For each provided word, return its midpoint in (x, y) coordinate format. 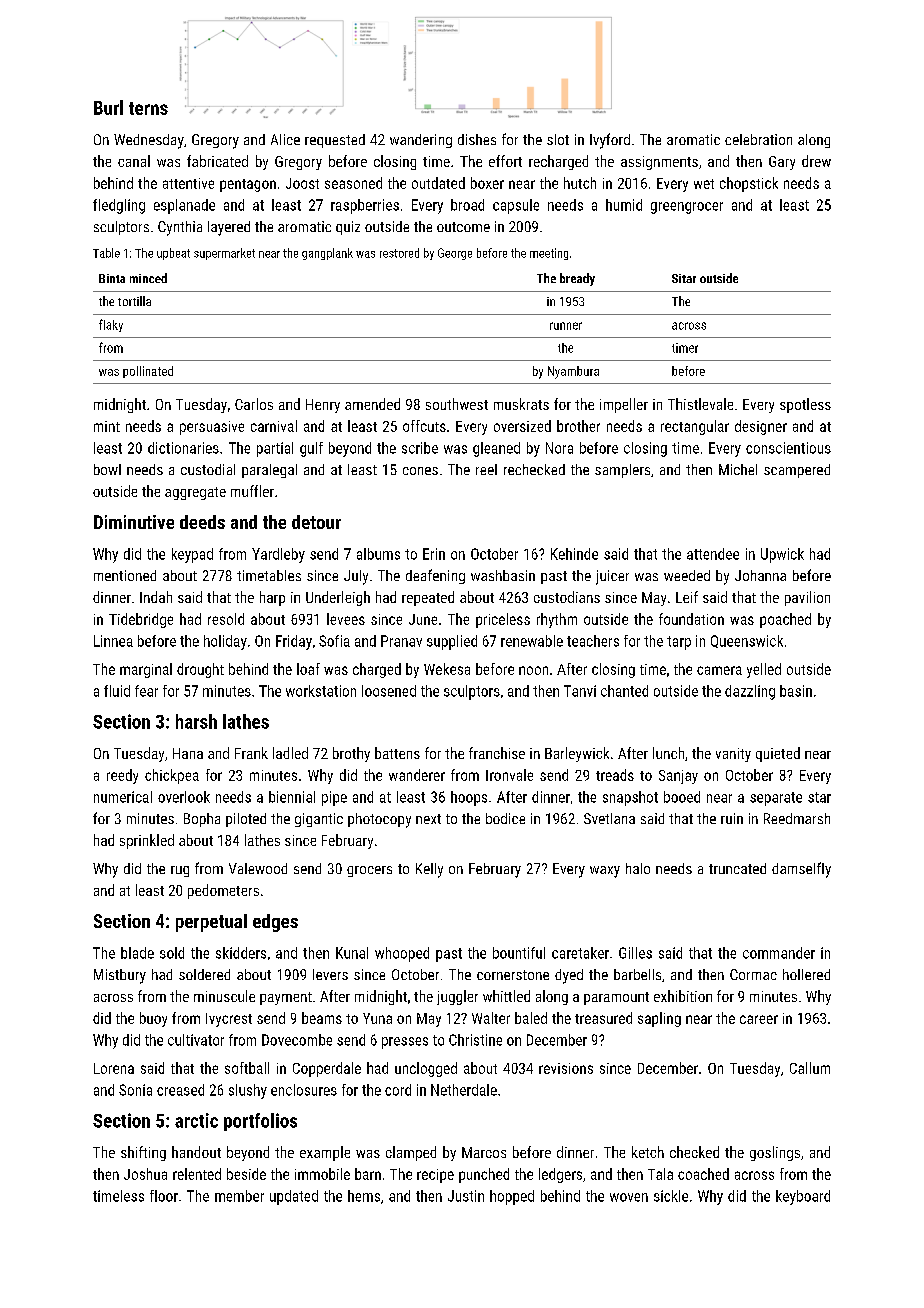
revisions (566, 1068)
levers (330, 974)
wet (704, 184)
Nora (559, 448)
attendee (713, 554)
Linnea (113, 641)
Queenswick (747, 641)
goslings (775, 1153)
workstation (321, 691)
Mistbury (120, 976)
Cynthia (180, 228)
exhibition (683, 996)
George (455, 254)
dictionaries (183, 448)
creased (180, 1090)
